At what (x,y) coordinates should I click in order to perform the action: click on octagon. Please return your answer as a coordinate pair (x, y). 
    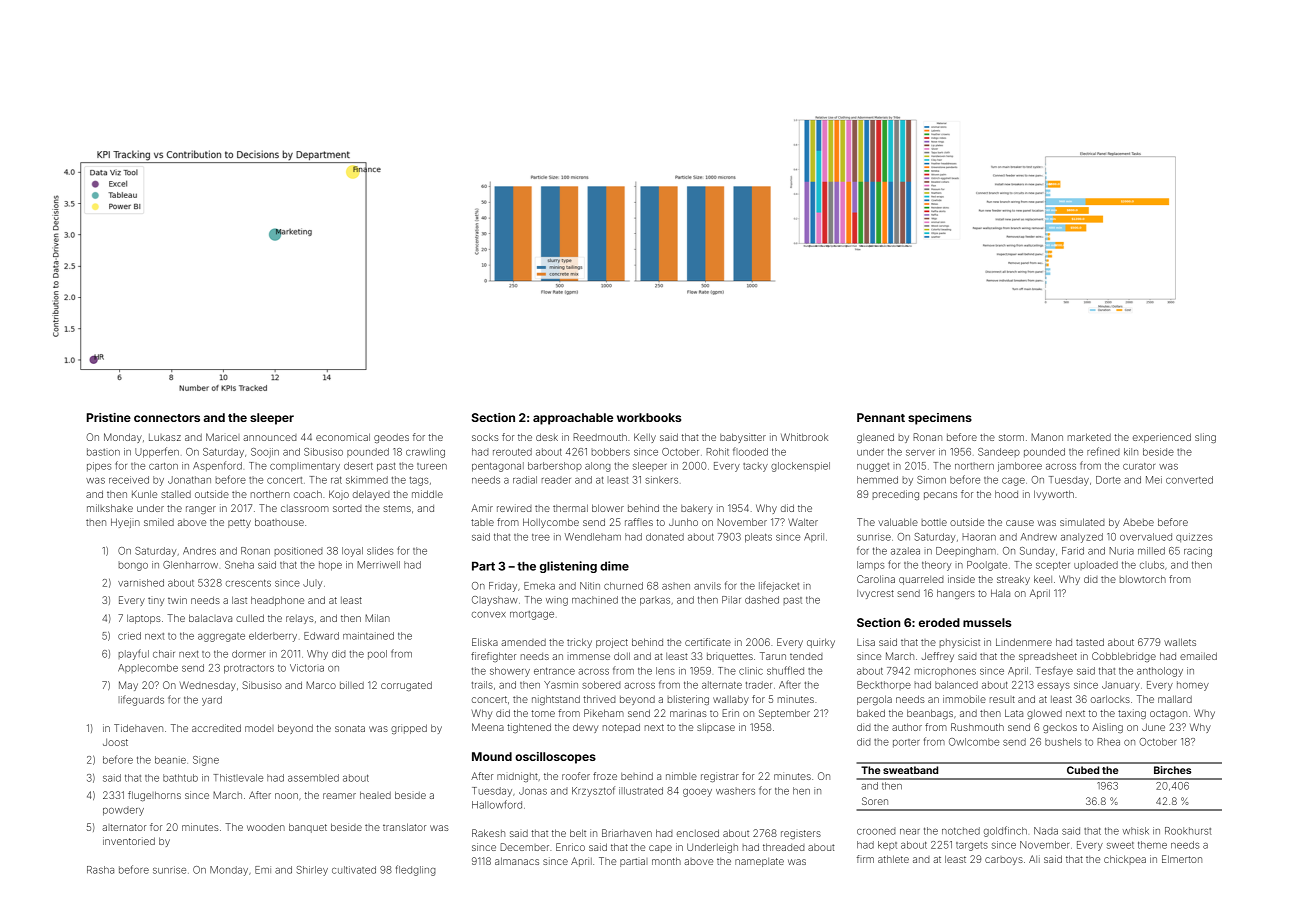
    Looking at the image, I should click on (1168, 714).
